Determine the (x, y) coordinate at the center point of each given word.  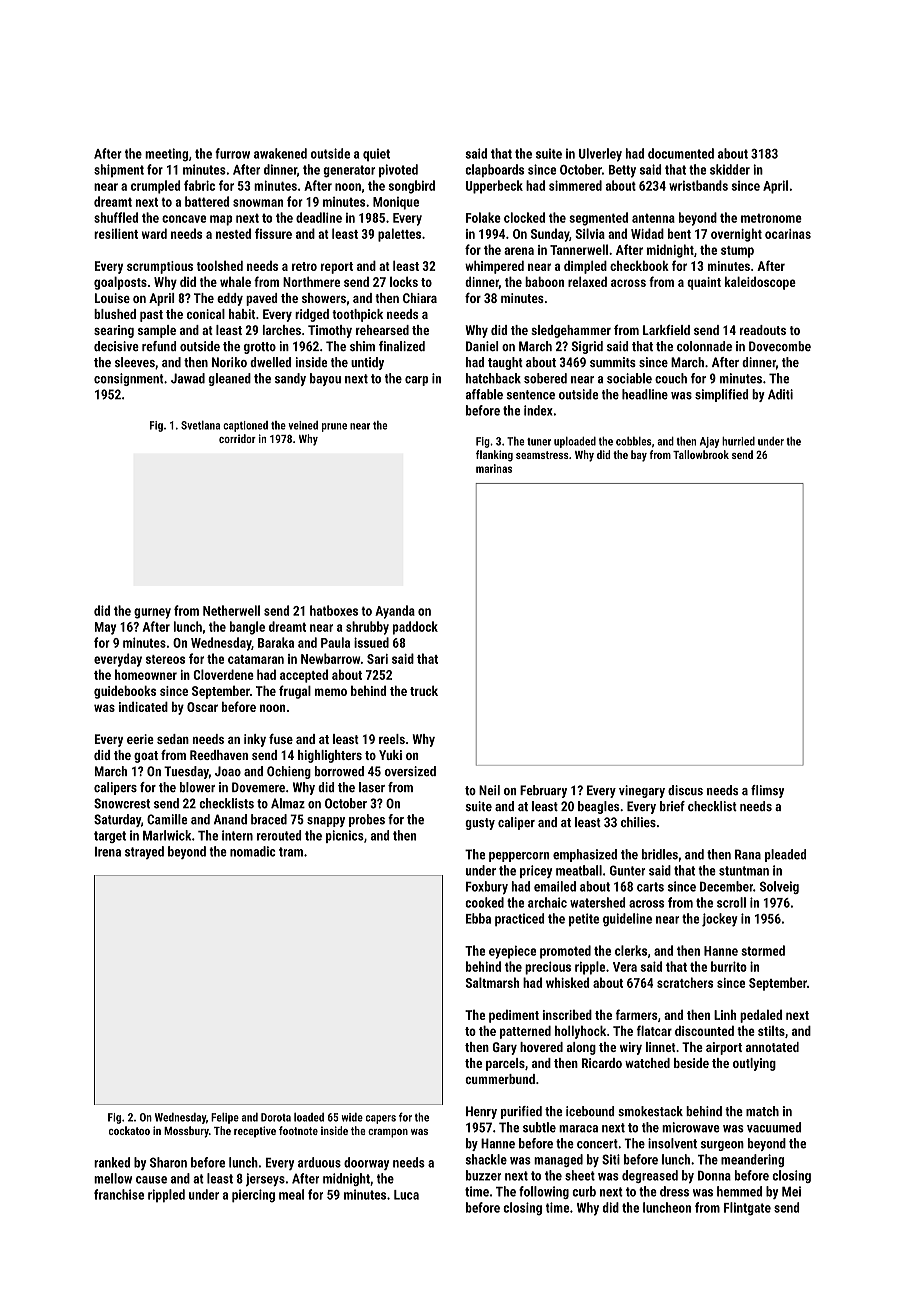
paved (261, 299)
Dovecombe (780, 346)
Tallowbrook (701, 454)
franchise (119, 1194)
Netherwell (231, 610)
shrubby (367, 628)
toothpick (357, 315)
